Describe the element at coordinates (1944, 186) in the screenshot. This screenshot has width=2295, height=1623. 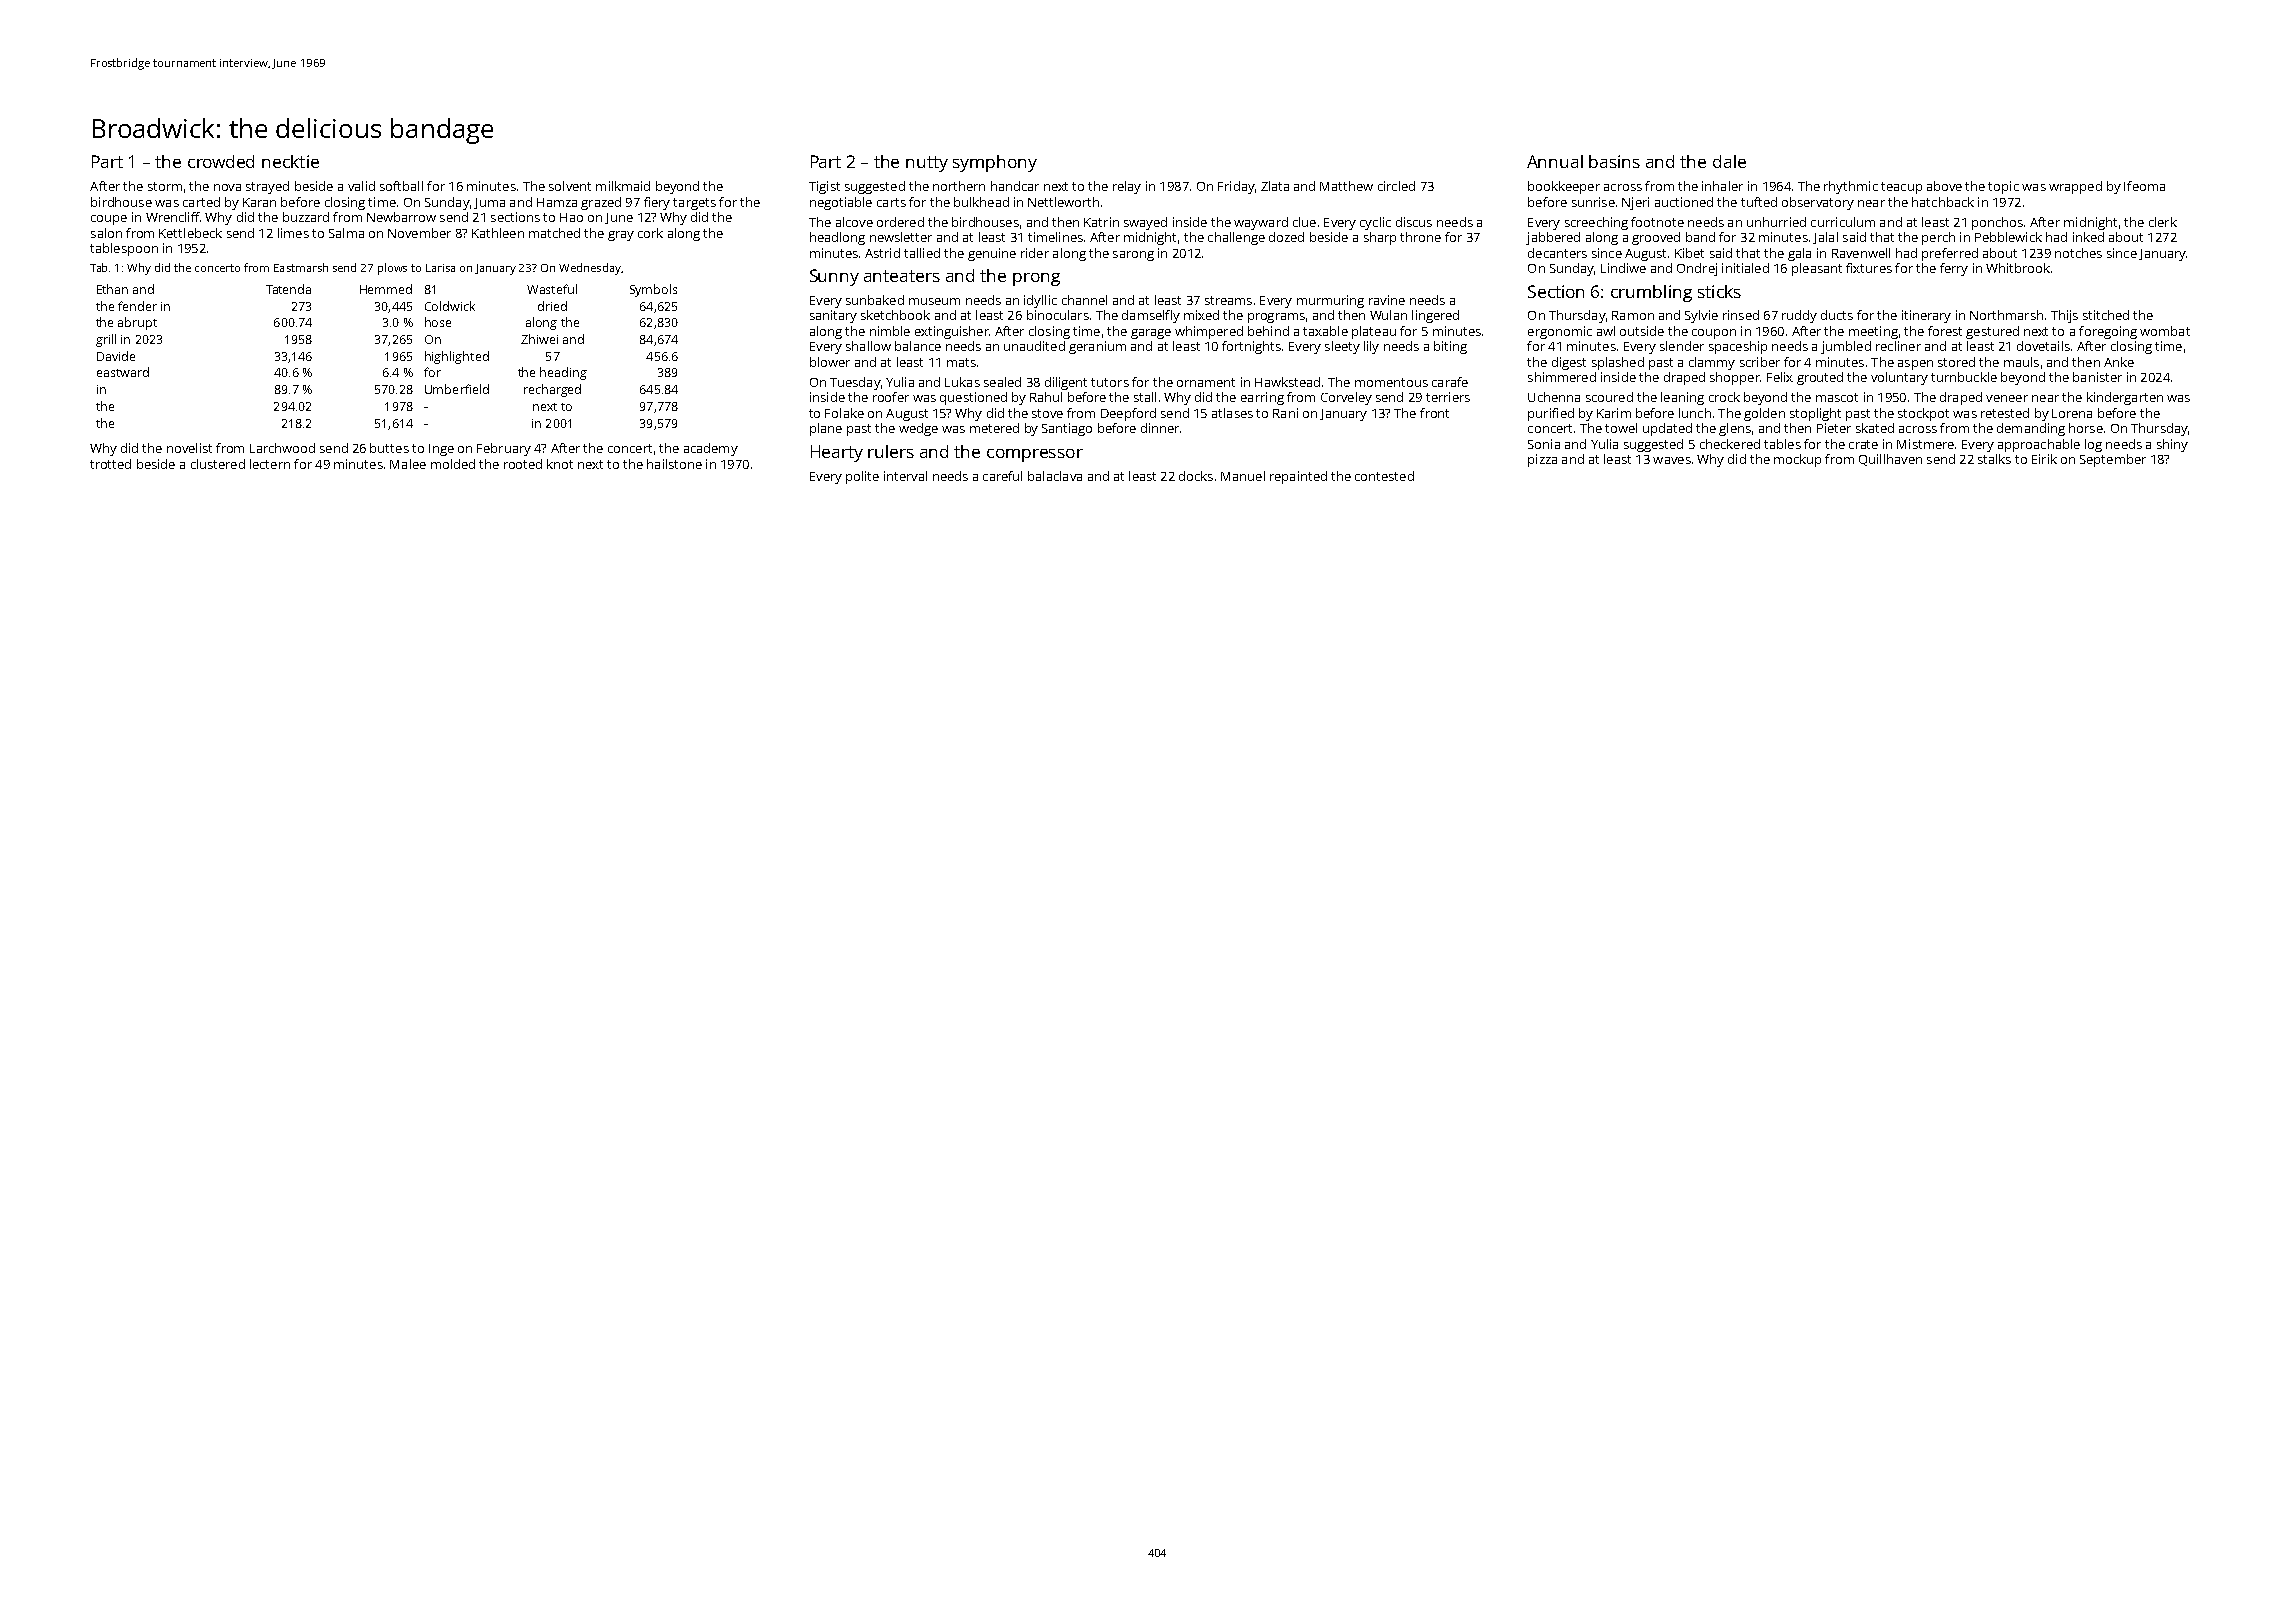
I see `above` at that location.
